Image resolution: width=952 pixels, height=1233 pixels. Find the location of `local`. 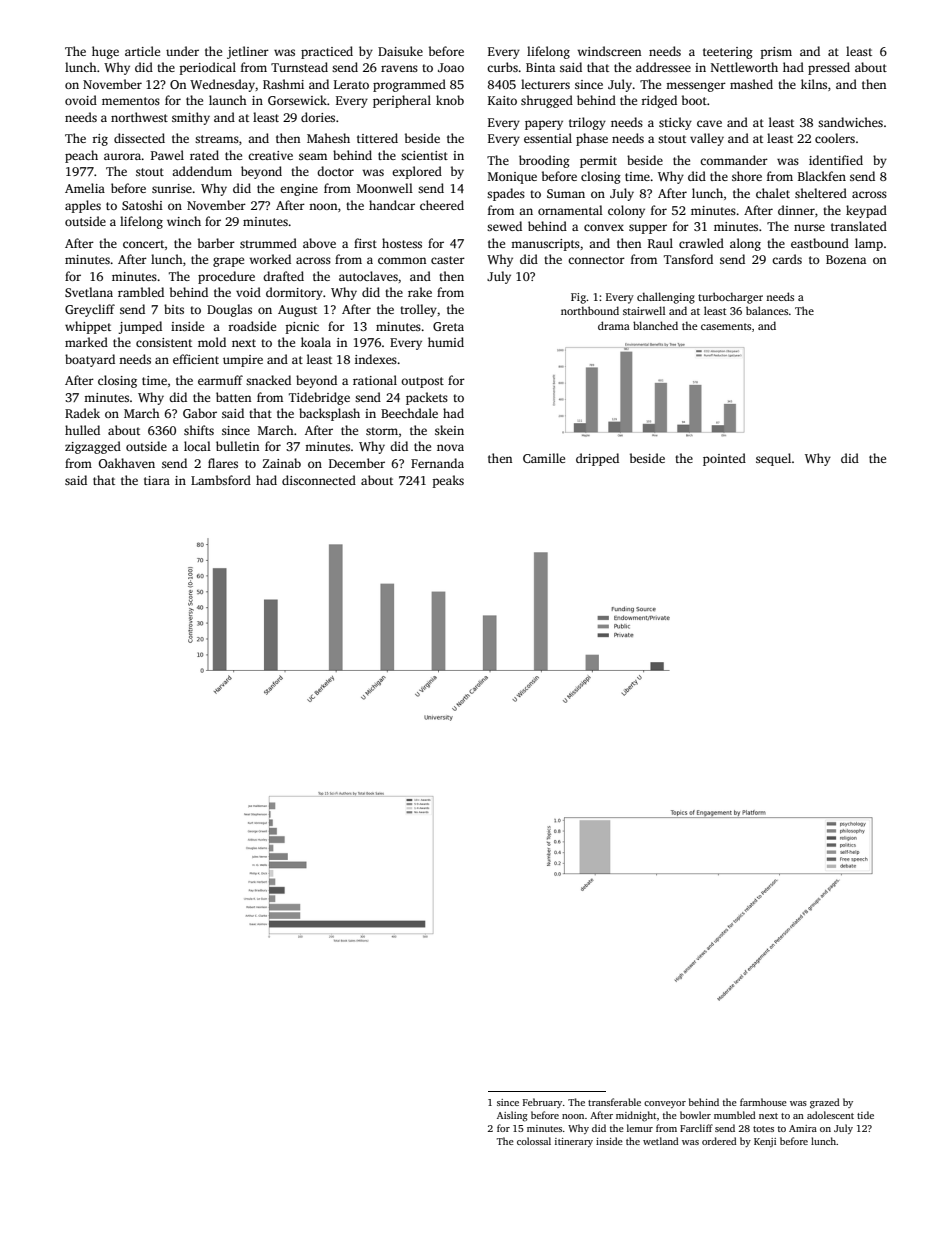

local is located at coordinates (197, 446).
